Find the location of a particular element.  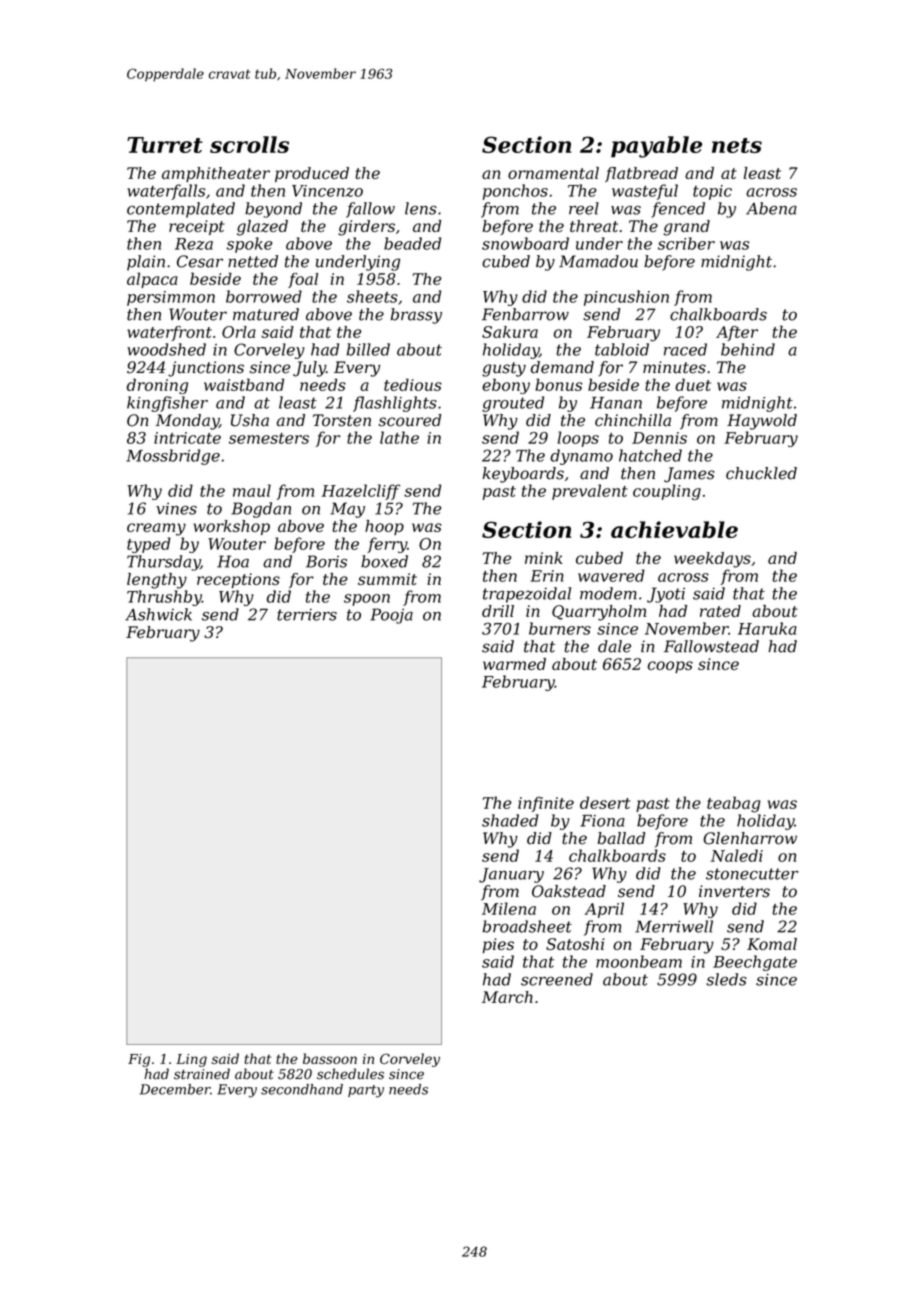

secondhand is located at coordinates (302, 1089).
